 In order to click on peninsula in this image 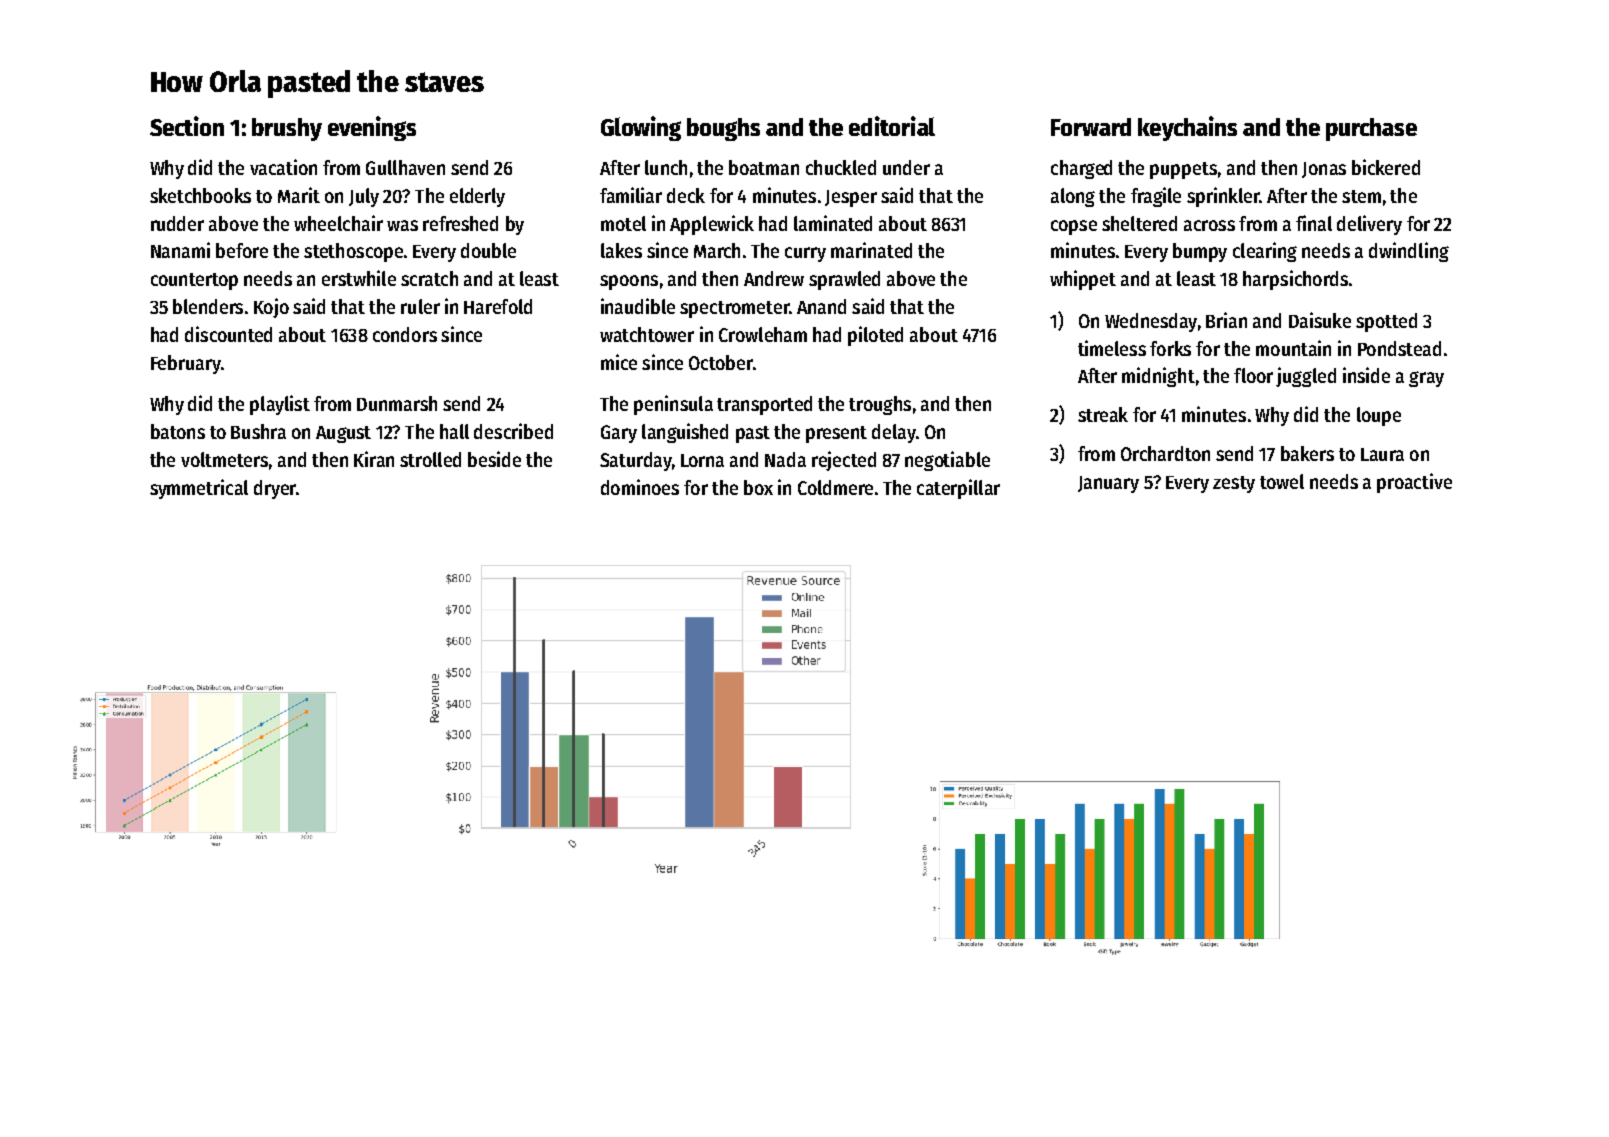, I will do `click(673, 405)`.
